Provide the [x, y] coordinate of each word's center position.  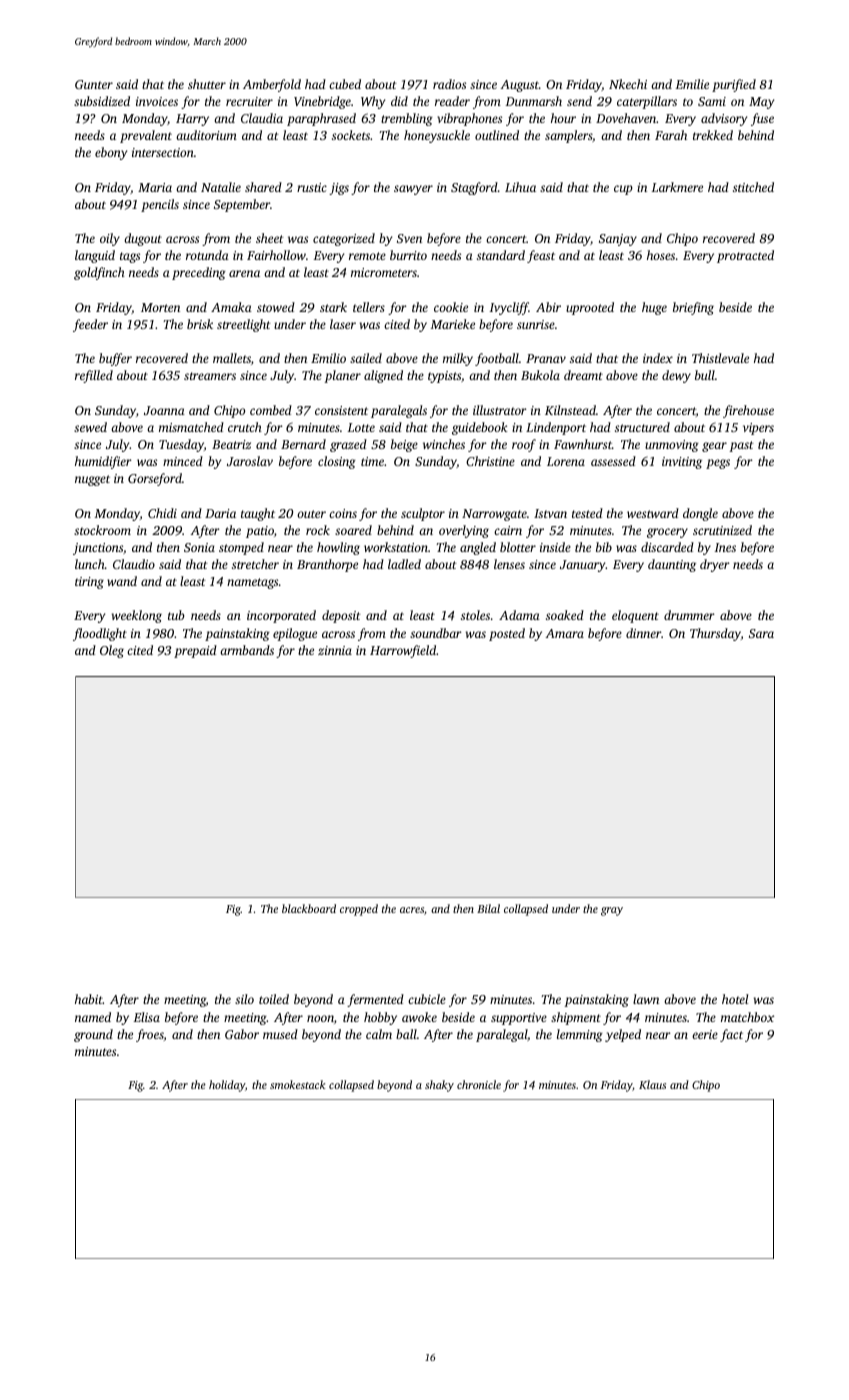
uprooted [590, 308]
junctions [98, 549]
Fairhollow [276, 255]
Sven [409, 238]
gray [612, 911]
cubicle [427, 999]
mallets [232, 358]
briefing [693, 308]
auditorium [206, 135]
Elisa [146, 1017]
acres [412, 910]
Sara [761, 633]
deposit [341, 616]
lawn [646, 999]
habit [89, 999]
